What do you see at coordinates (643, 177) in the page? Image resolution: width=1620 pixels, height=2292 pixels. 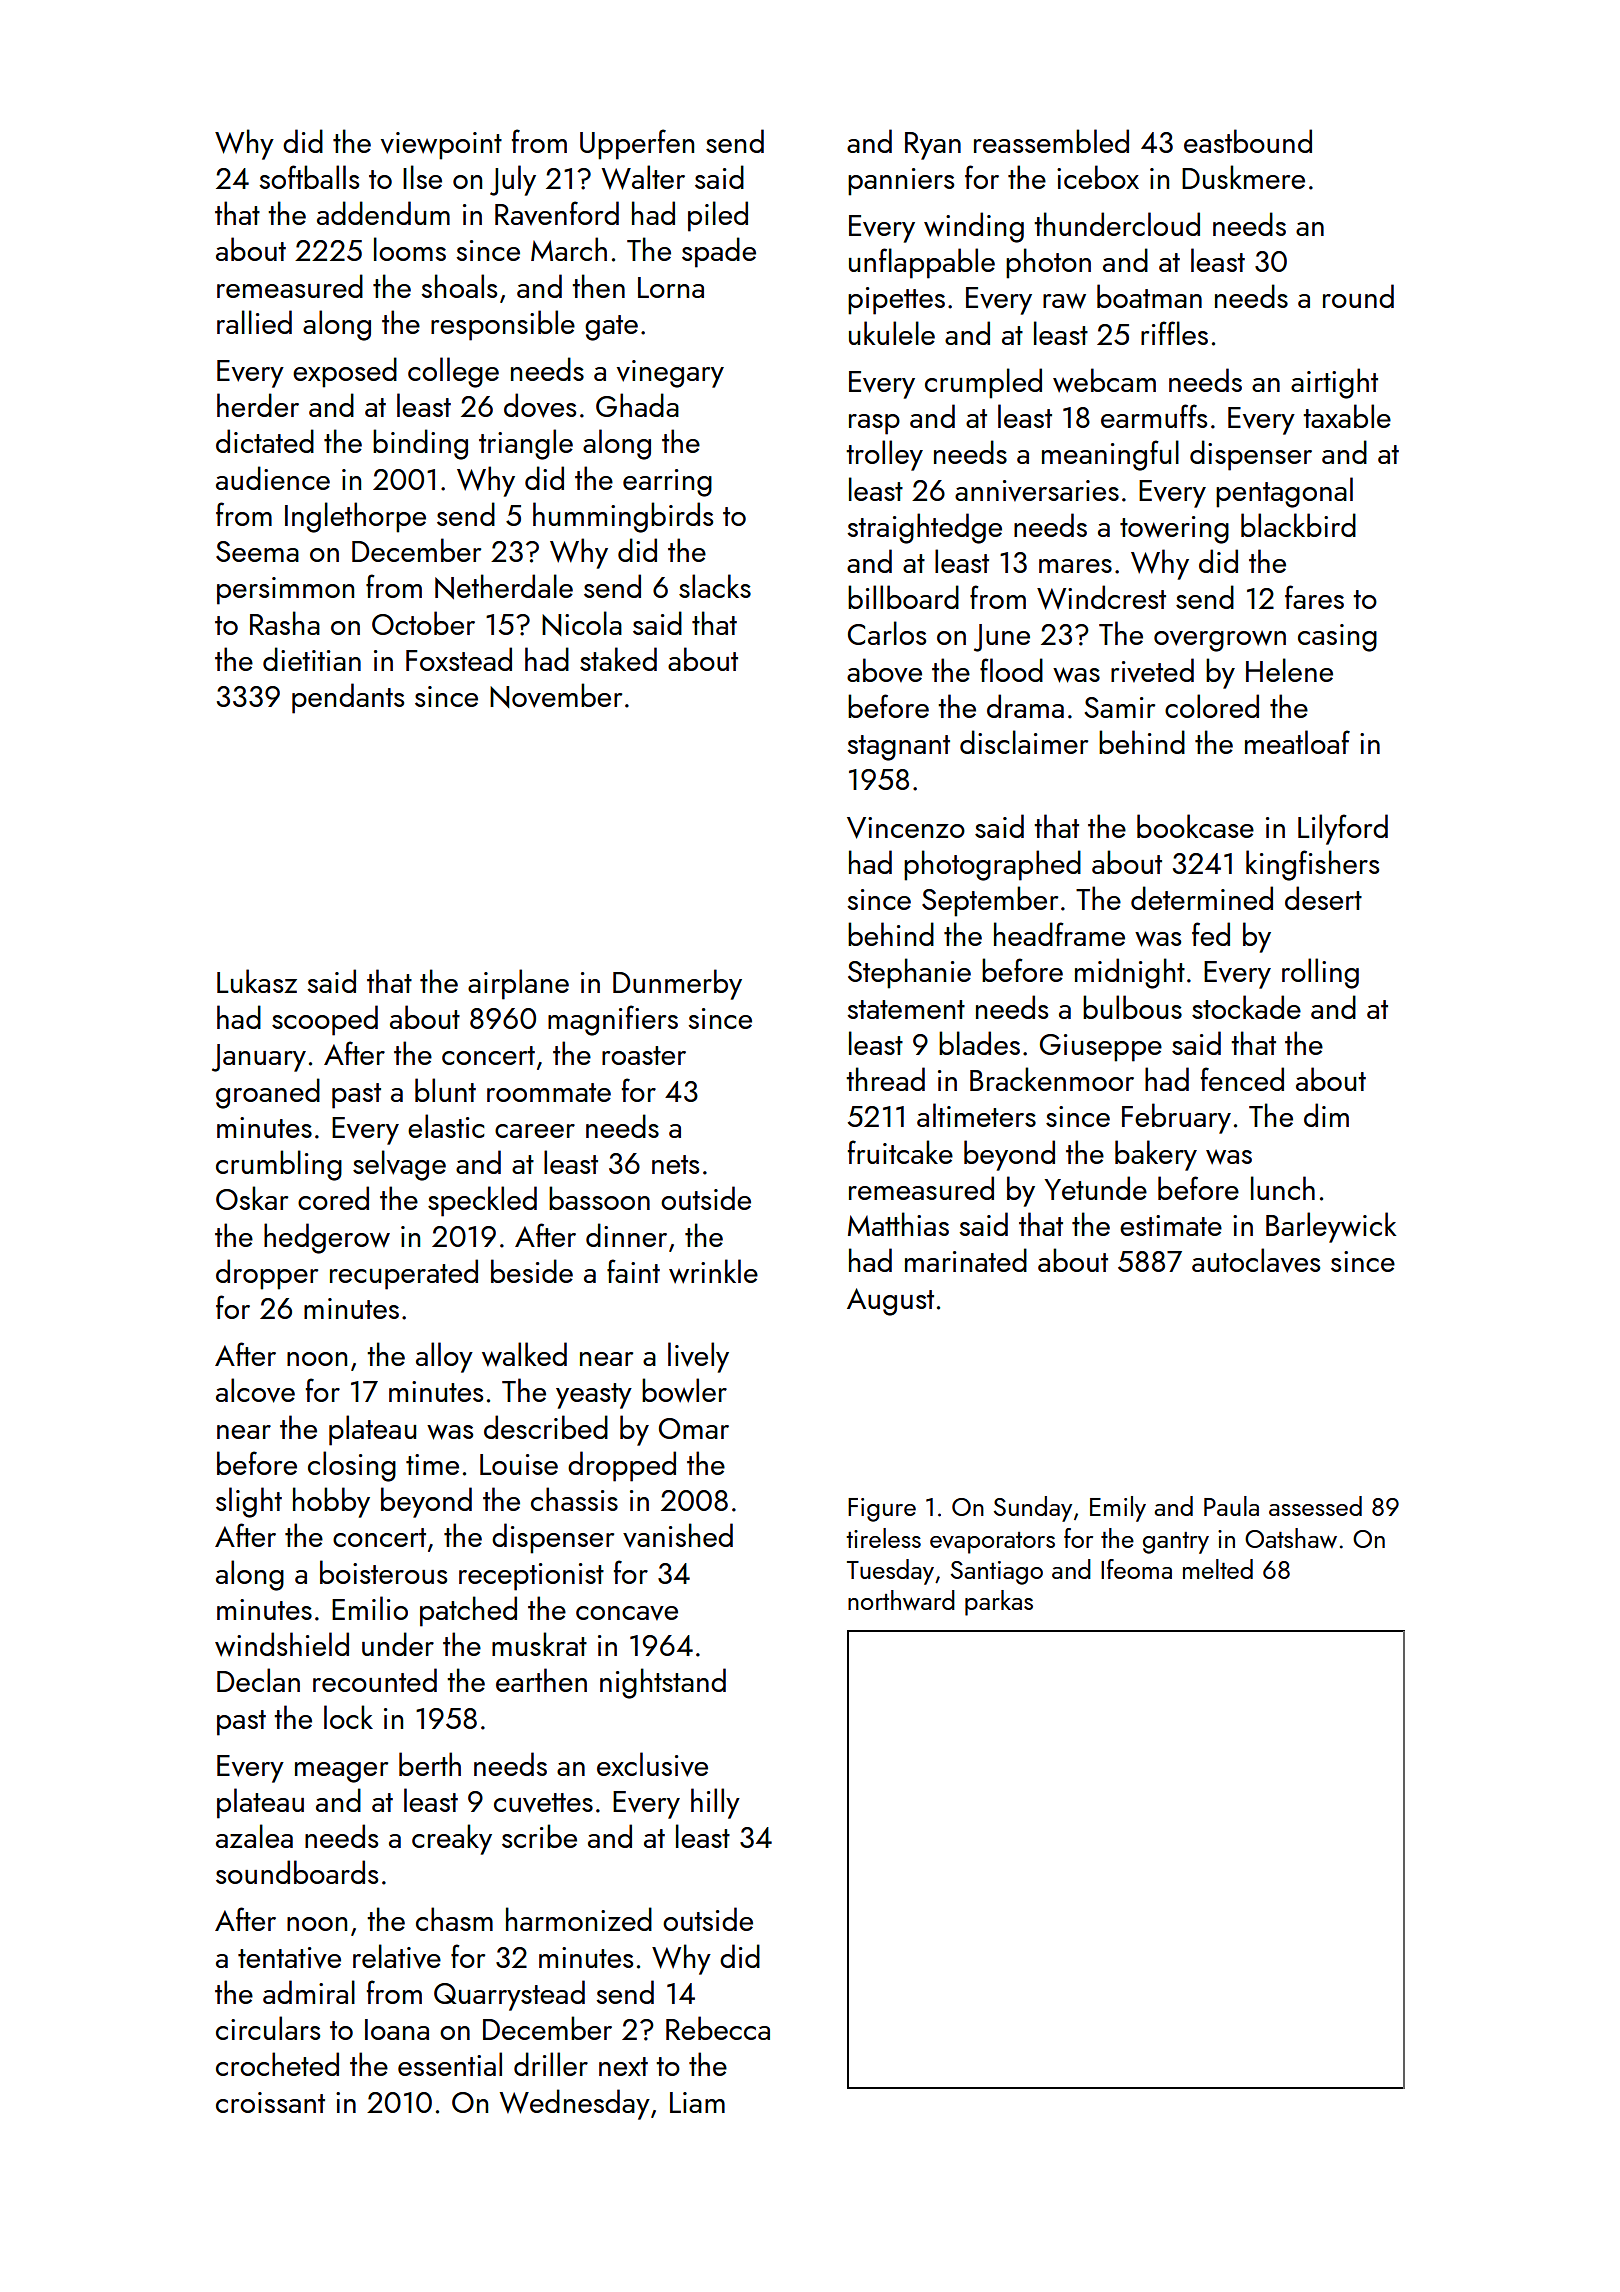 I see `Walter` at bounding box center [643, 177].
